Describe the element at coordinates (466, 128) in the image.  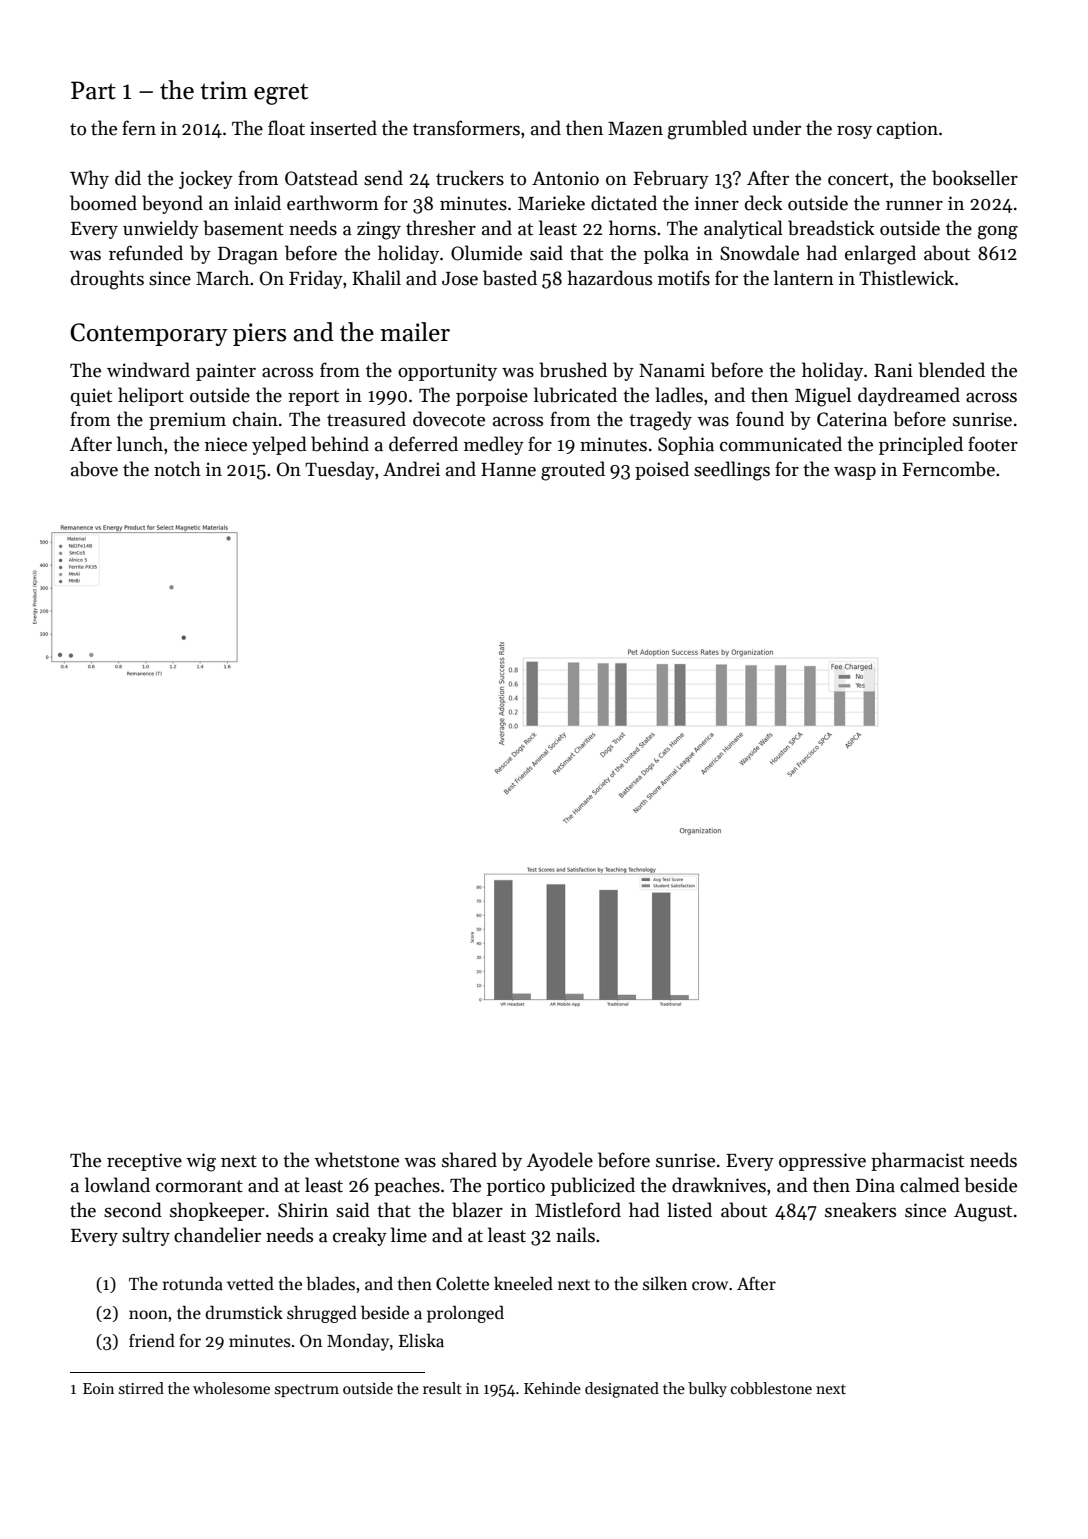
I see `transformers` at that location.
